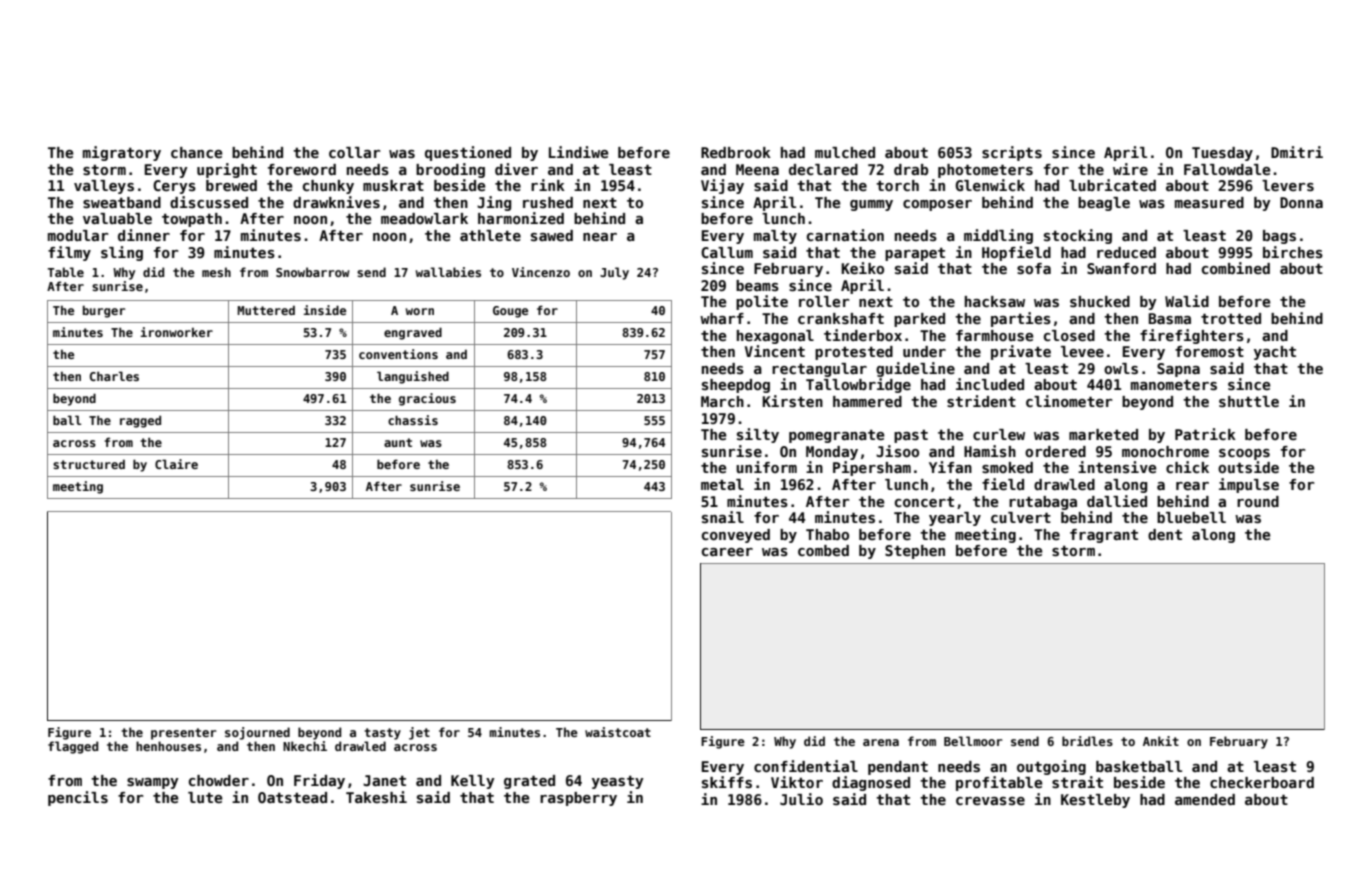 Image resolution: width=1372 pixels, height=887 pixels. What do you see at coordinates (1104, 536) in the image?
I see `fragrant` at bounding box center [1104, 536].
